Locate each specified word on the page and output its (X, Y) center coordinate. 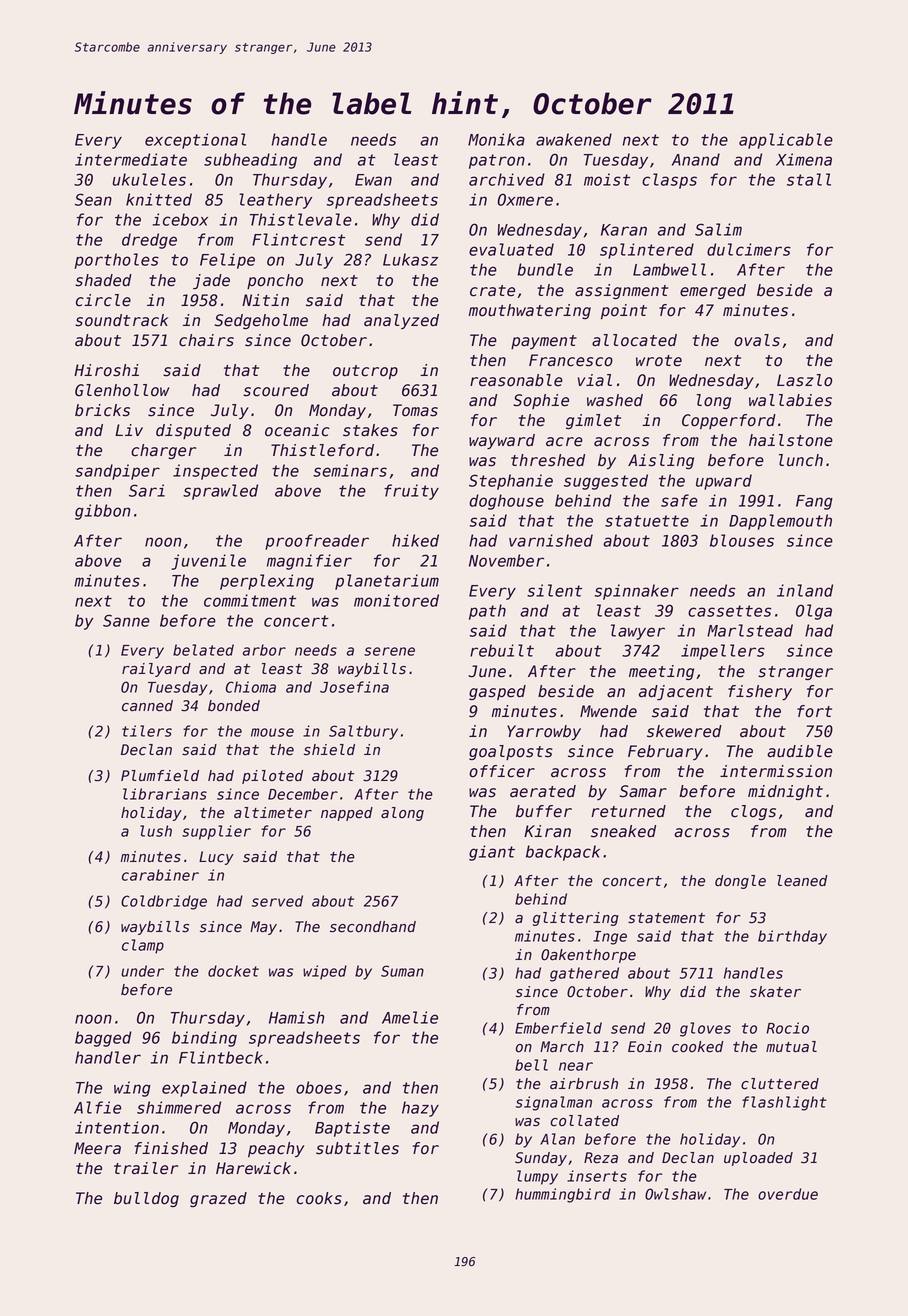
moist (607, 179)
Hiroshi (106, 370)
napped (347, 814)
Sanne (126, 620)
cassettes (729, 611)
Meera (97, 1148)
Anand (696, 159)
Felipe (227, 261)
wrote (659, 361)
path (487, 612)
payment (544, 342)
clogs (753, 812)
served (277, 901)
